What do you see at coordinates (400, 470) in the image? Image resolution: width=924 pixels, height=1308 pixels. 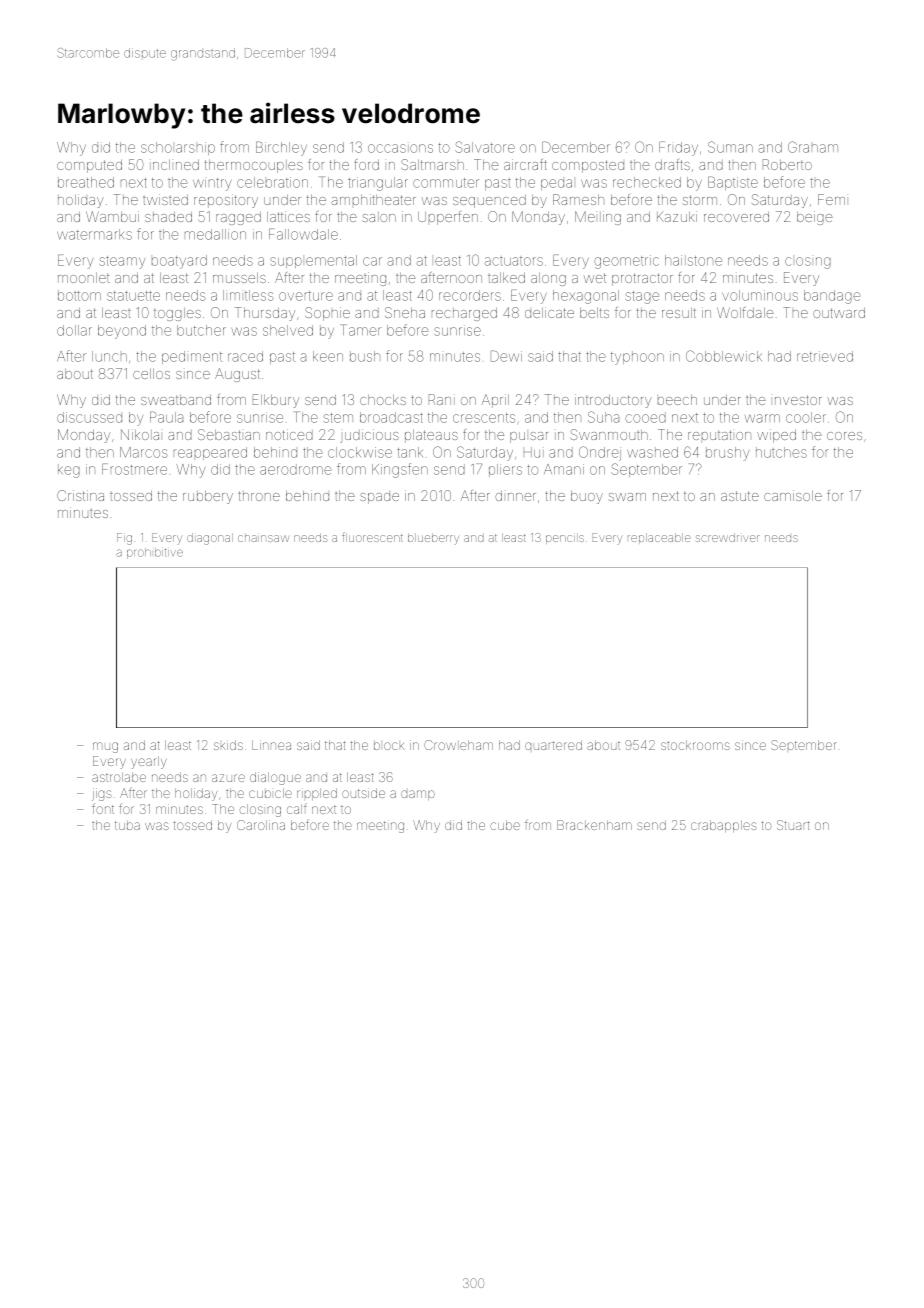 I see `Kingsfen` at bounding box center [400, 470].
